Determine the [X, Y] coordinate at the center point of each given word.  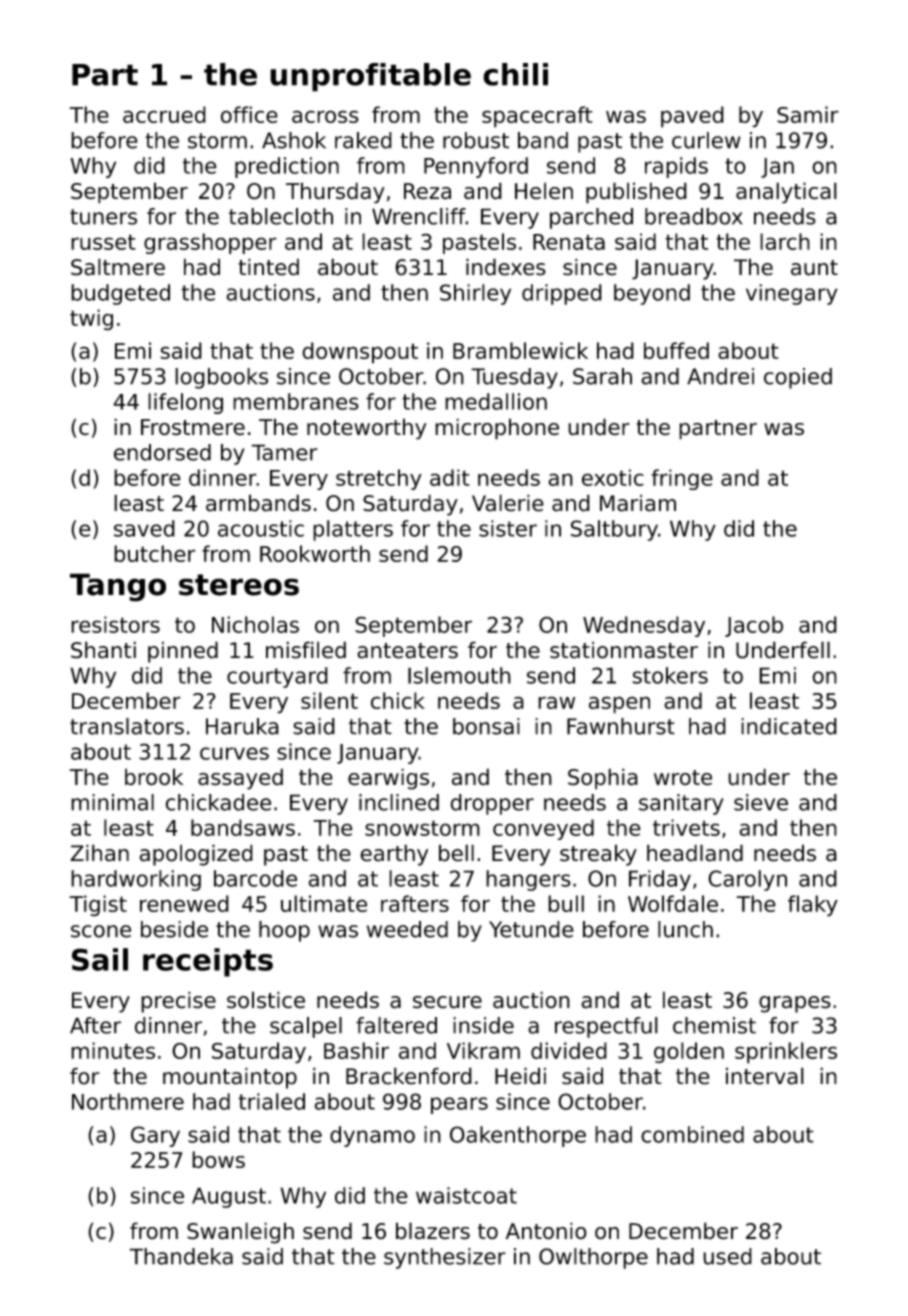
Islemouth [459, 675]
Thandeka [181, 1256]
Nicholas [255, 624]
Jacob [754, 626]
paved [692, 117]
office [249, 114]
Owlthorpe [593, 1258]
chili [515, 74]
